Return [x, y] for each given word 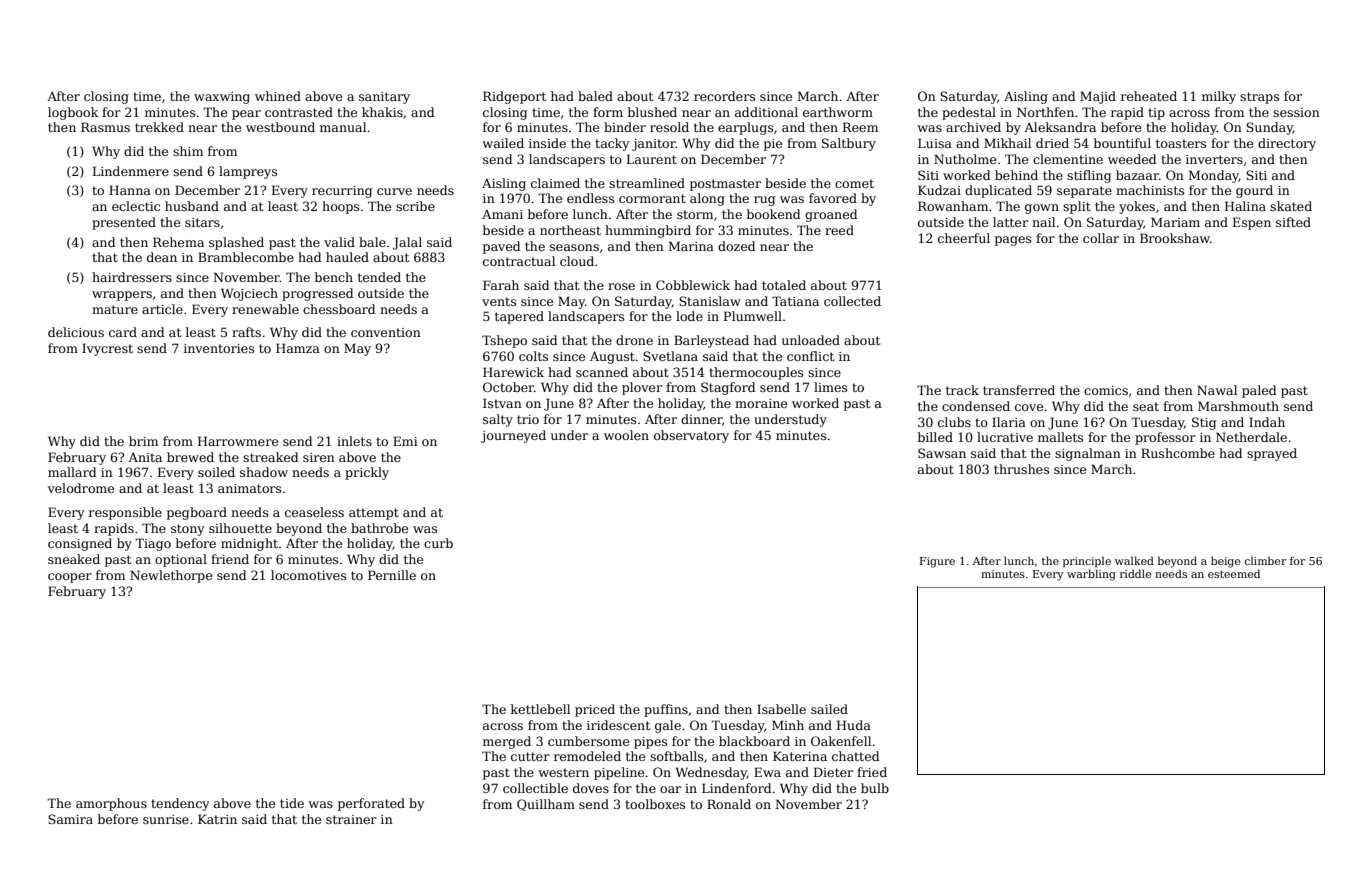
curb [438, 543]
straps [1259, 98]
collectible [535, 788]
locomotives [308, 575]
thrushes [1021, 469]
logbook [73, 113]
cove [1029, 407]
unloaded [811, 340]
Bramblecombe [246, 257]
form [608, 112]
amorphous [111, 804]
